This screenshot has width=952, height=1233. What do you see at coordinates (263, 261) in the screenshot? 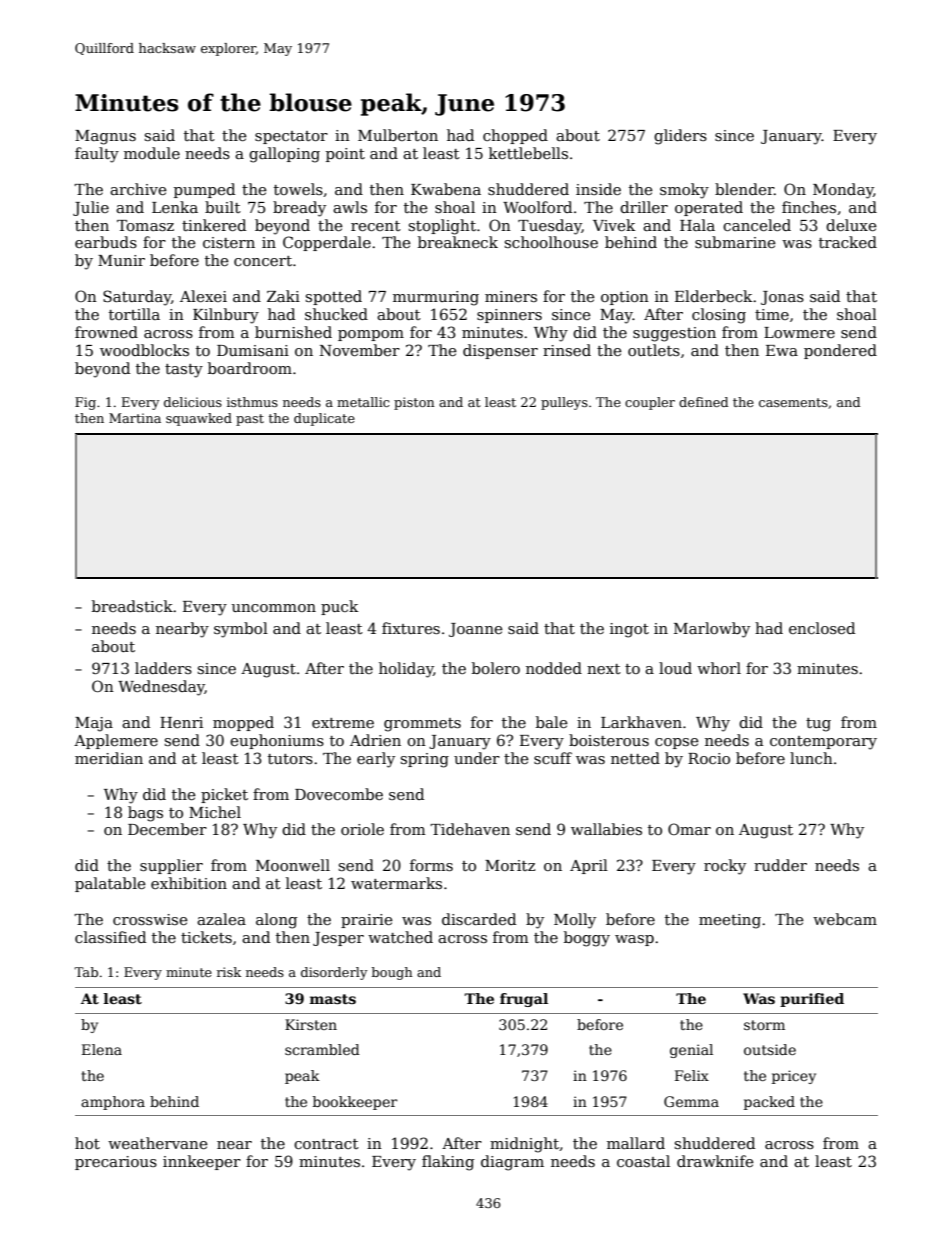
I see `concert` at bounding box center [263, 261].
